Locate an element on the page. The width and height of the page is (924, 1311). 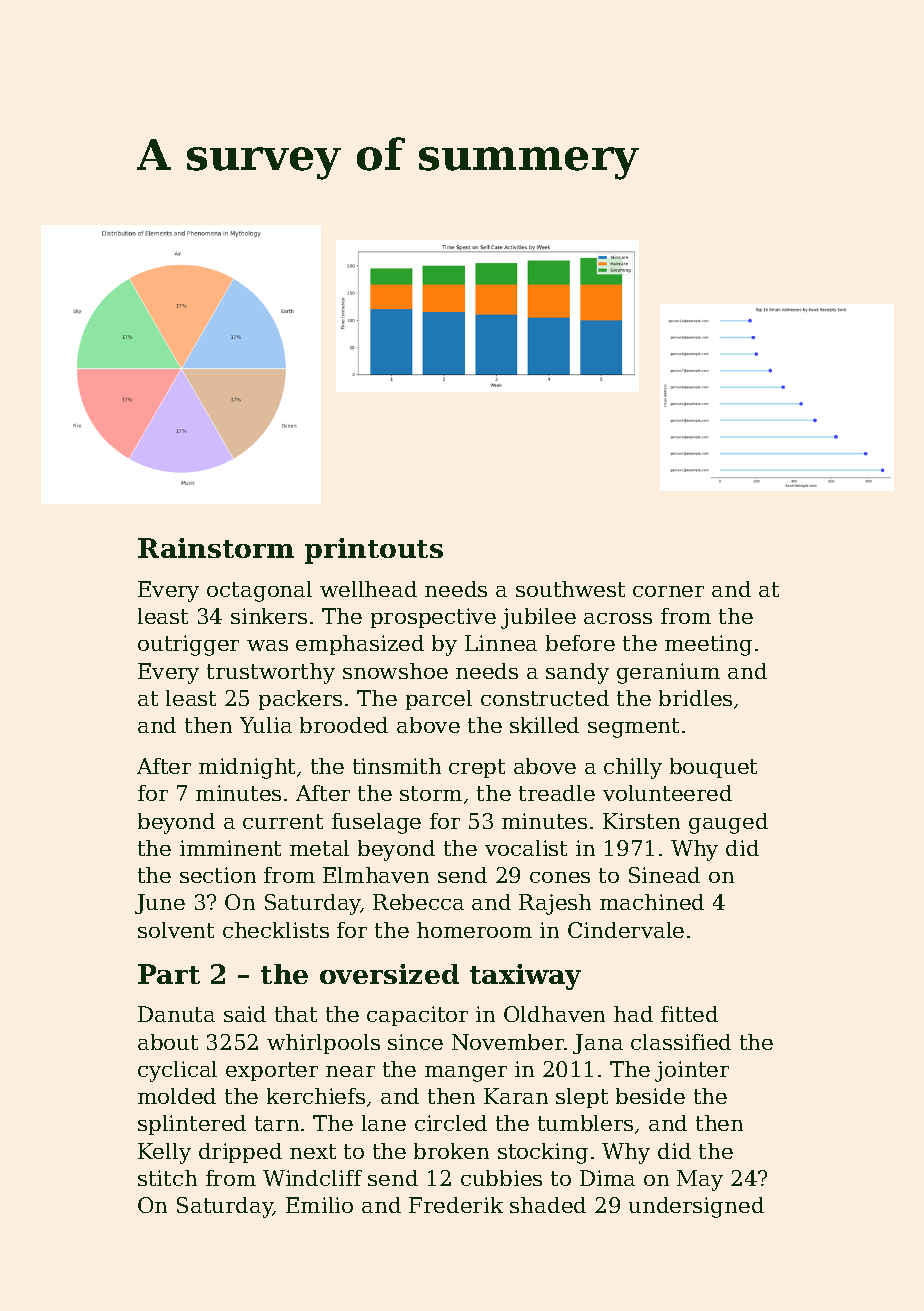
midnight is located at coordinates (247, 768).
